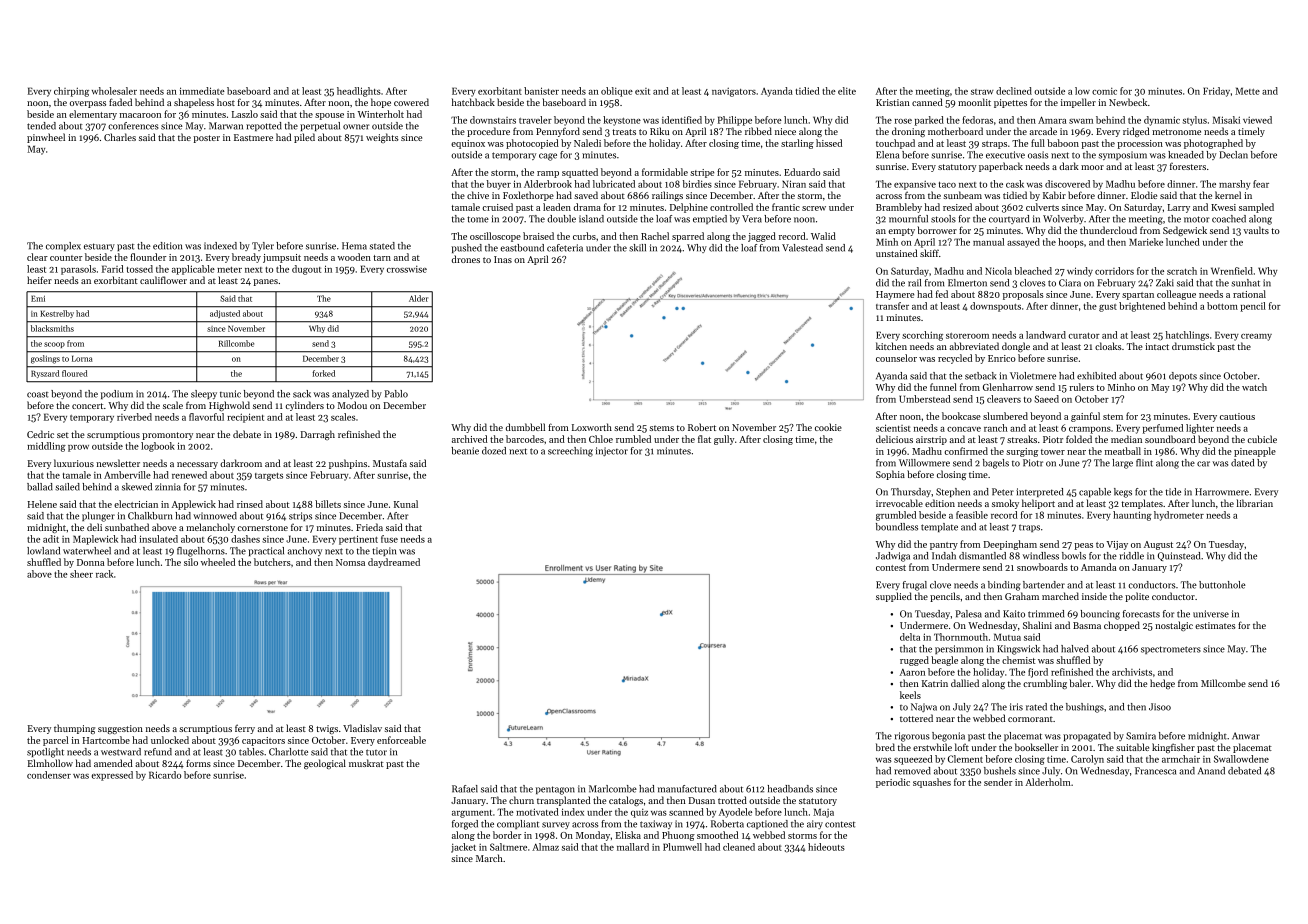 Image resolution: width=1308 pixels, height=924 pixels. What do you see at coordinates (225, 314) in the screenshot?
I see `adjusted` at bounding box center [225, 314].
